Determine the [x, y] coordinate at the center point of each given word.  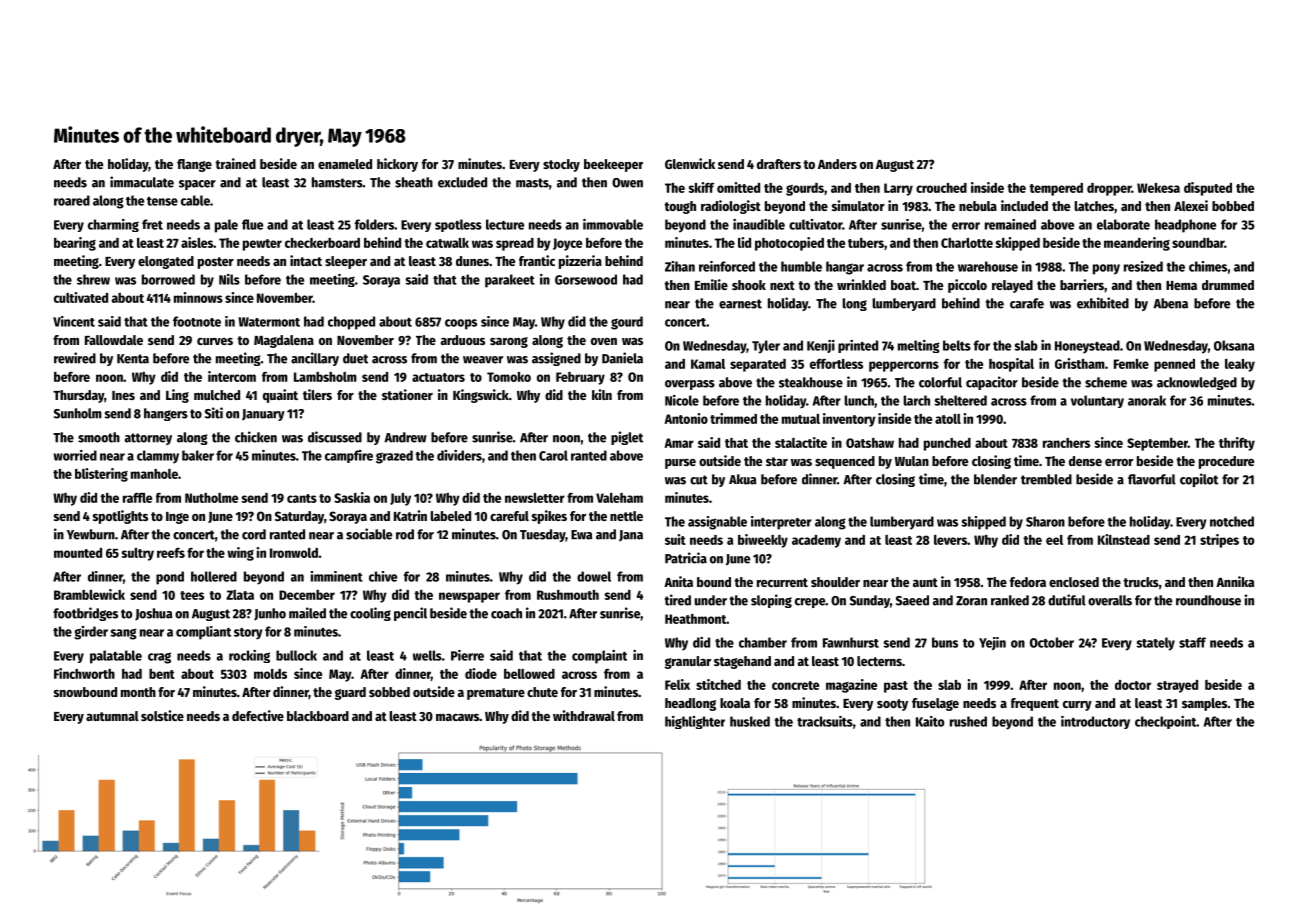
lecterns [879, 661]
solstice [162, 715]
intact [306, 260]
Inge [177, 518]
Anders [837, 164]
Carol [553, 455]
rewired [75, 358]
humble [801, 266]
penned [1174, 365]
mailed [307, 613]
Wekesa [1158, 188]
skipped [1018, 244]
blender [995, 479]
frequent [1035, 704]
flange [194, 165]
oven [604, 341]
